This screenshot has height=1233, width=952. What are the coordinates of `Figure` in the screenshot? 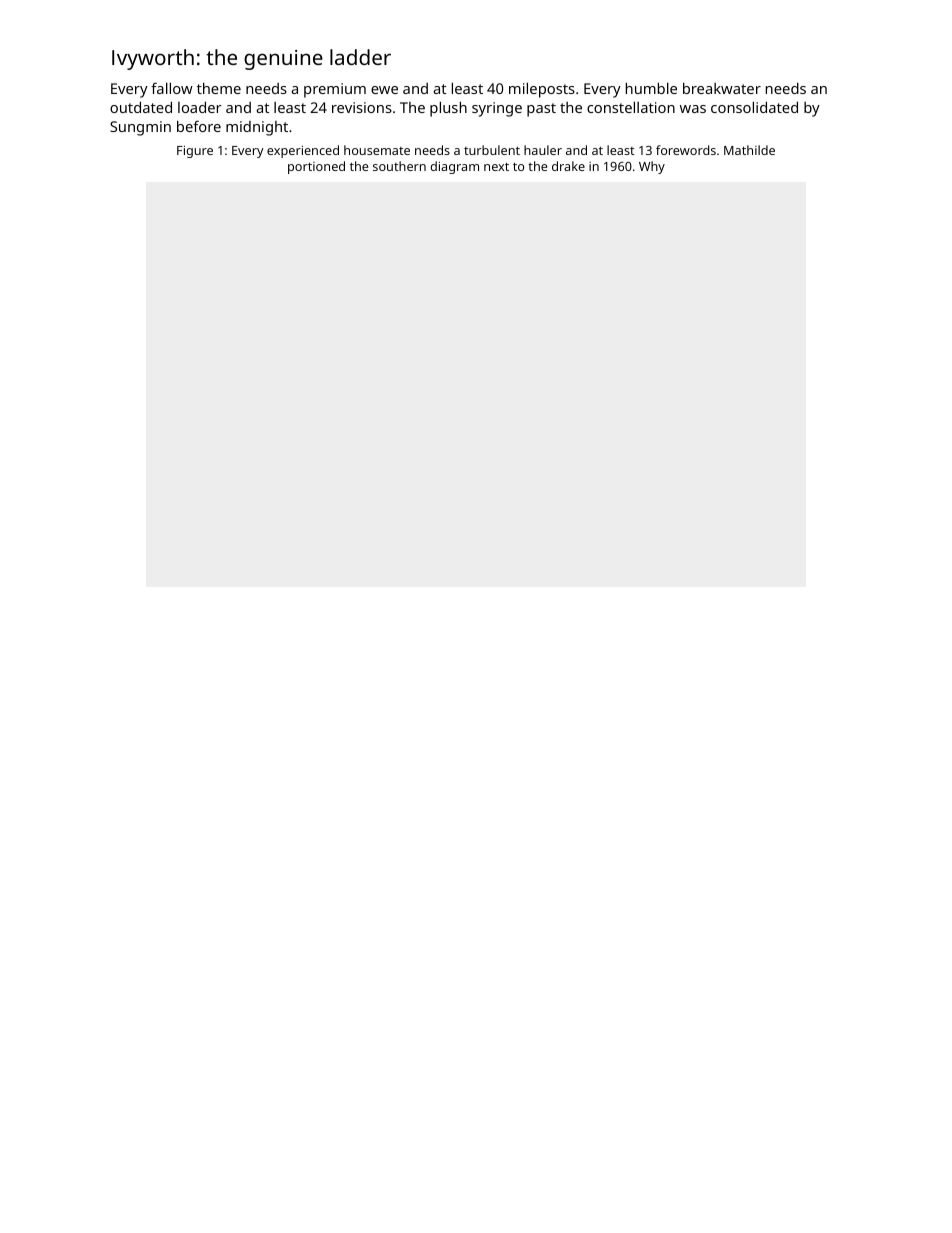 It's located at (195, 151).
